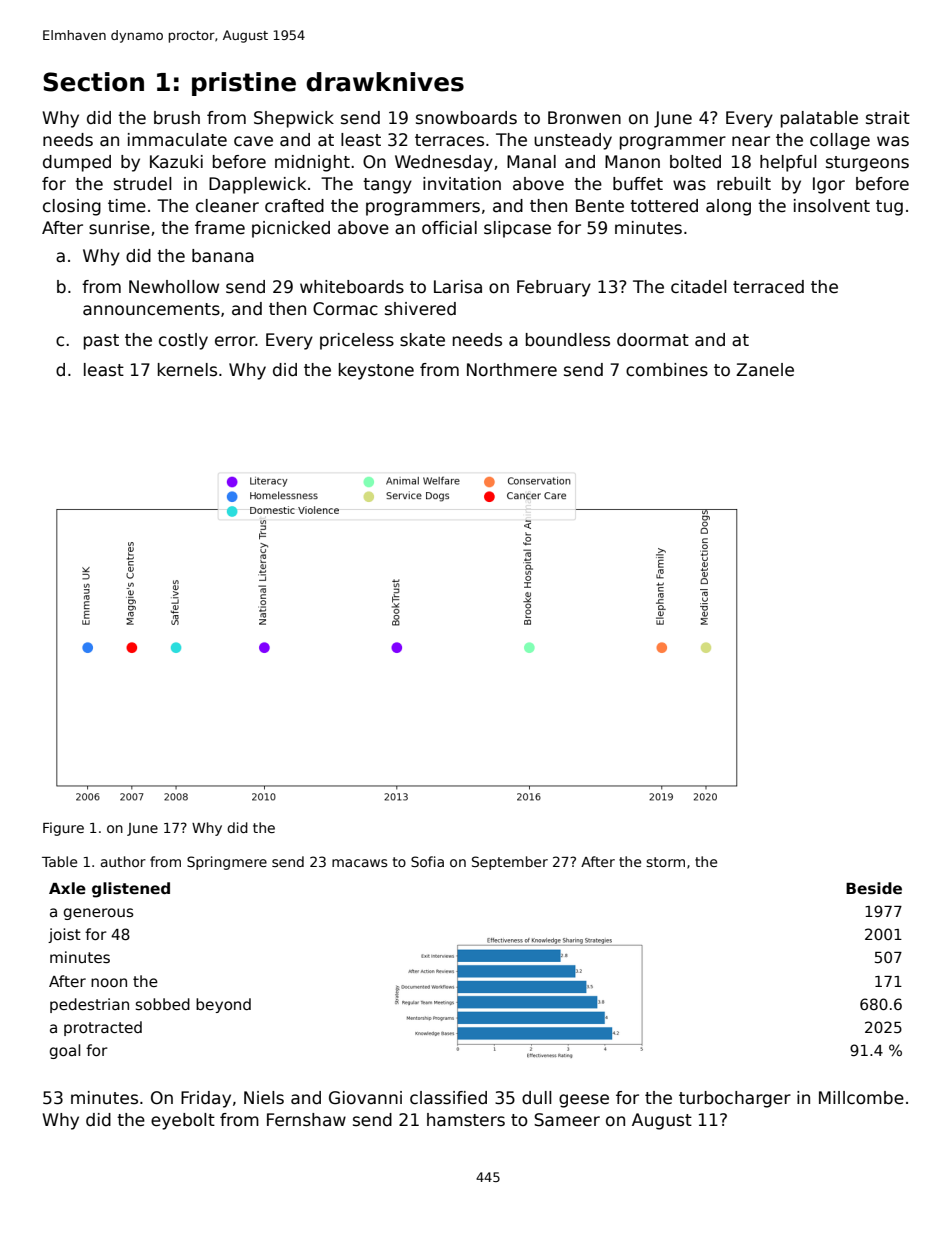 The image size is (952, 1233). What do you see at coordinates (765, 370) in the page?
I see `Zanele` at bounding box center [765, 370].
